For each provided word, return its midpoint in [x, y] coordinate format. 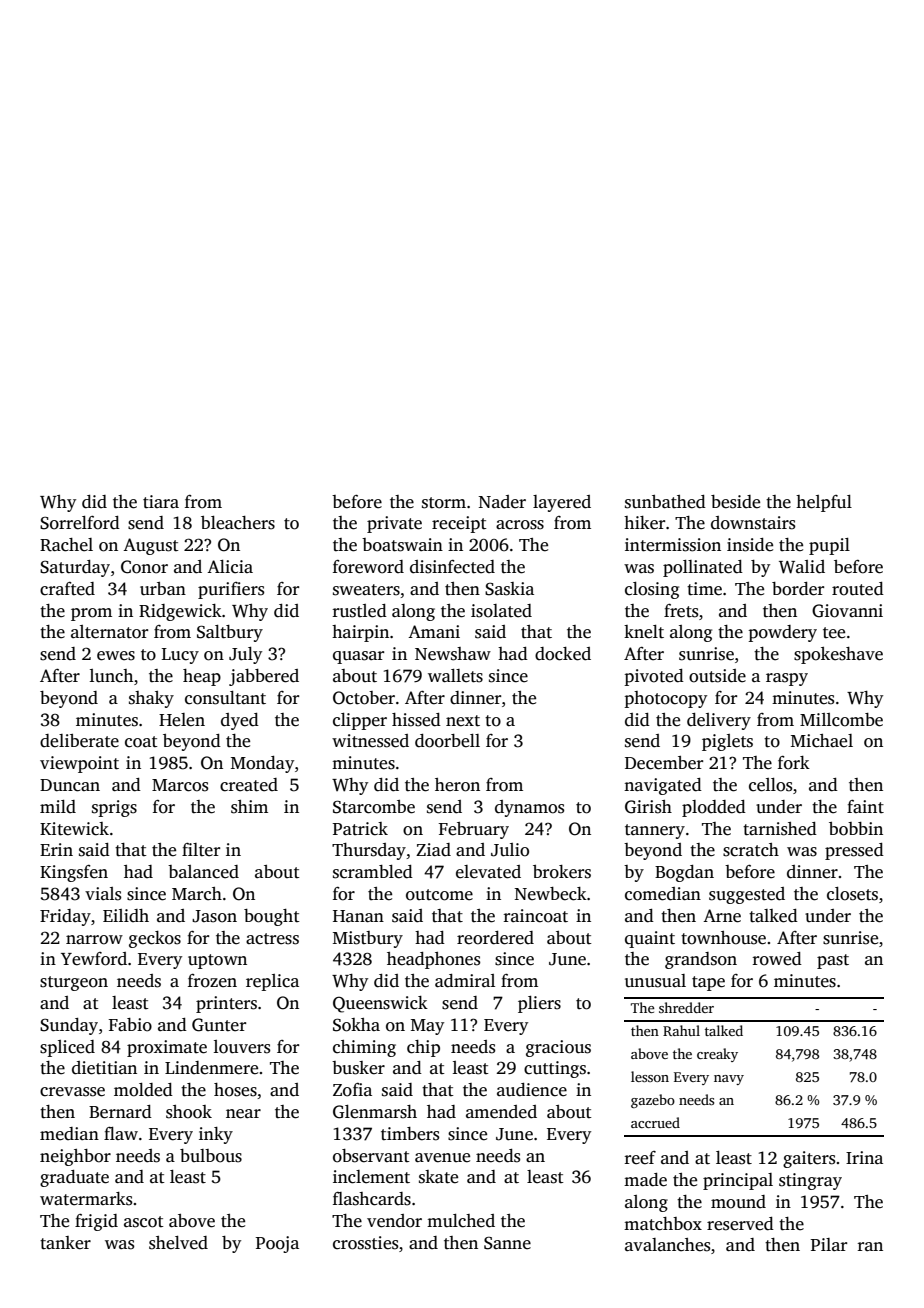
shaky [151, 699]
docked [563, 654]
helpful [824, 503]
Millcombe [841, 720]
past [833, 961]
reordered [495, 938]
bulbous [211, 1156]
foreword [368, 567]
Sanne [507, 1243]
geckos [155, 939]
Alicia [230, 567]
